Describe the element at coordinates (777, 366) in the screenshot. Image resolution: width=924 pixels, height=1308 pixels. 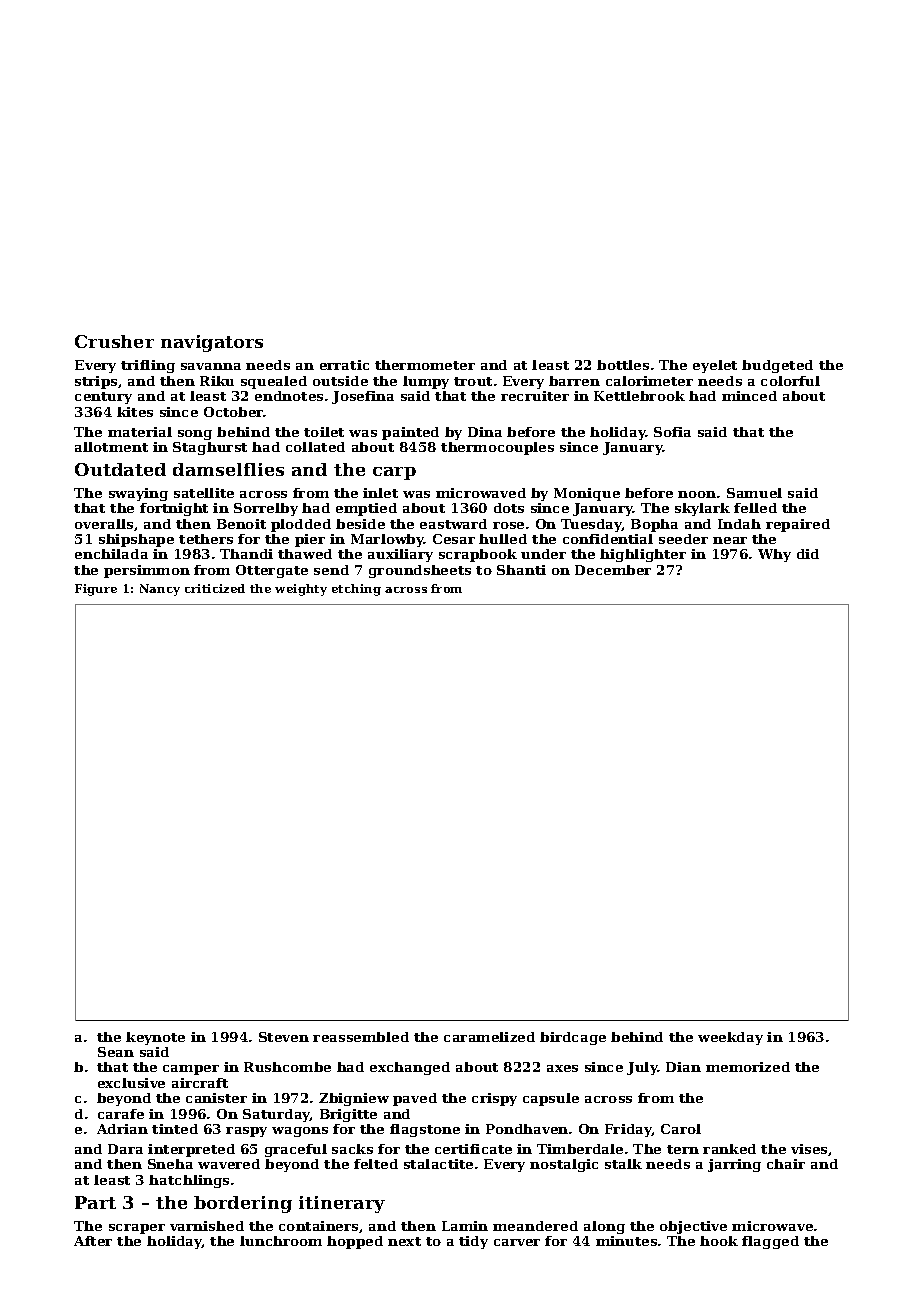
I see `budgeted` at that location.
